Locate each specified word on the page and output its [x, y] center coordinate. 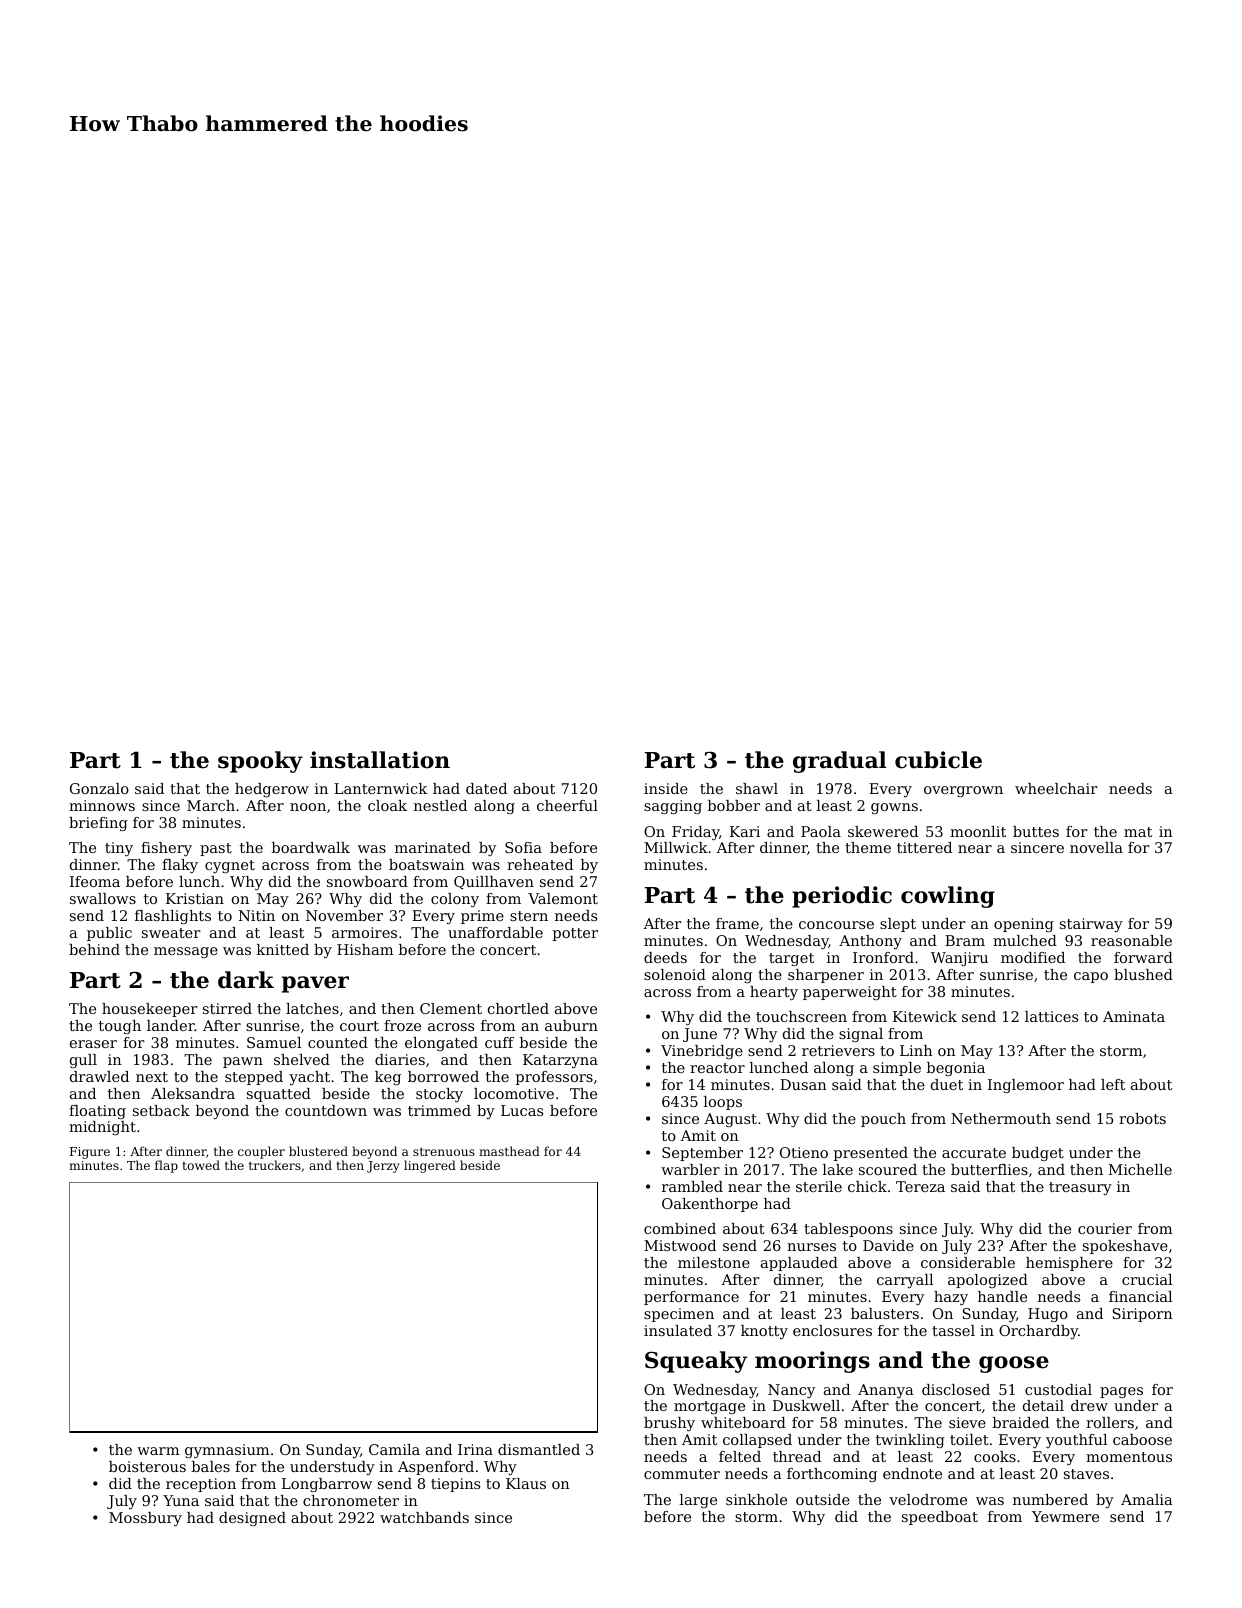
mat [1138, 832]
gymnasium [227, 1451]
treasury [1080, 1188]
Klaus [526, 1483]
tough [120, 1027]
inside [666, 788]
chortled [518, 1008]
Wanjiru [959, 959]
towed [201, 1165]
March [211, 805]
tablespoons [848, 1230]
